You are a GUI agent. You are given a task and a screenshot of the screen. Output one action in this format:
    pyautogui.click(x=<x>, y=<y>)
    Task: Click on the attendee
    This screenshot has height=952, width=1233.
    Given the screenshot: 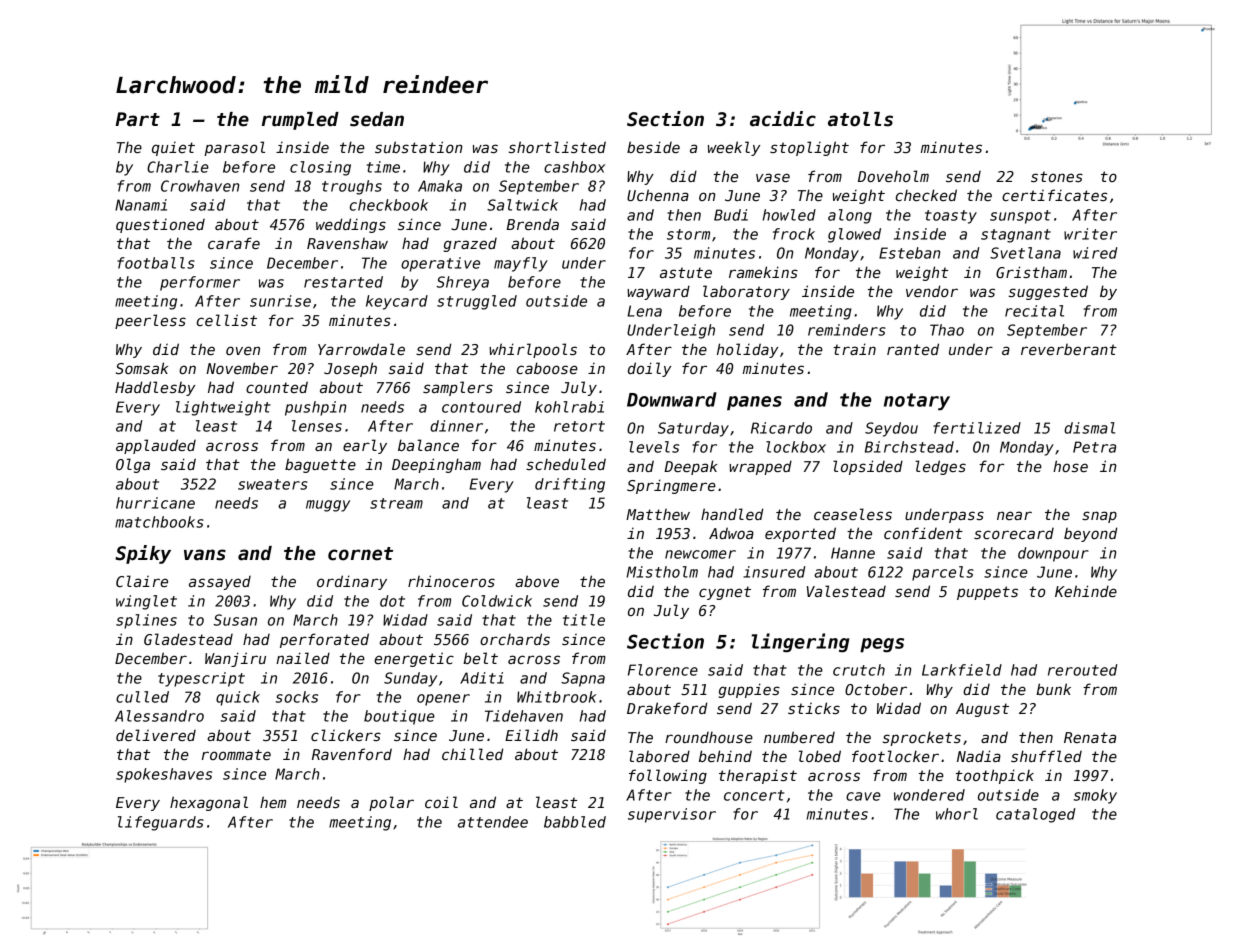 What is the action you would take?
    pyautogui.click(x=493, y=822)
